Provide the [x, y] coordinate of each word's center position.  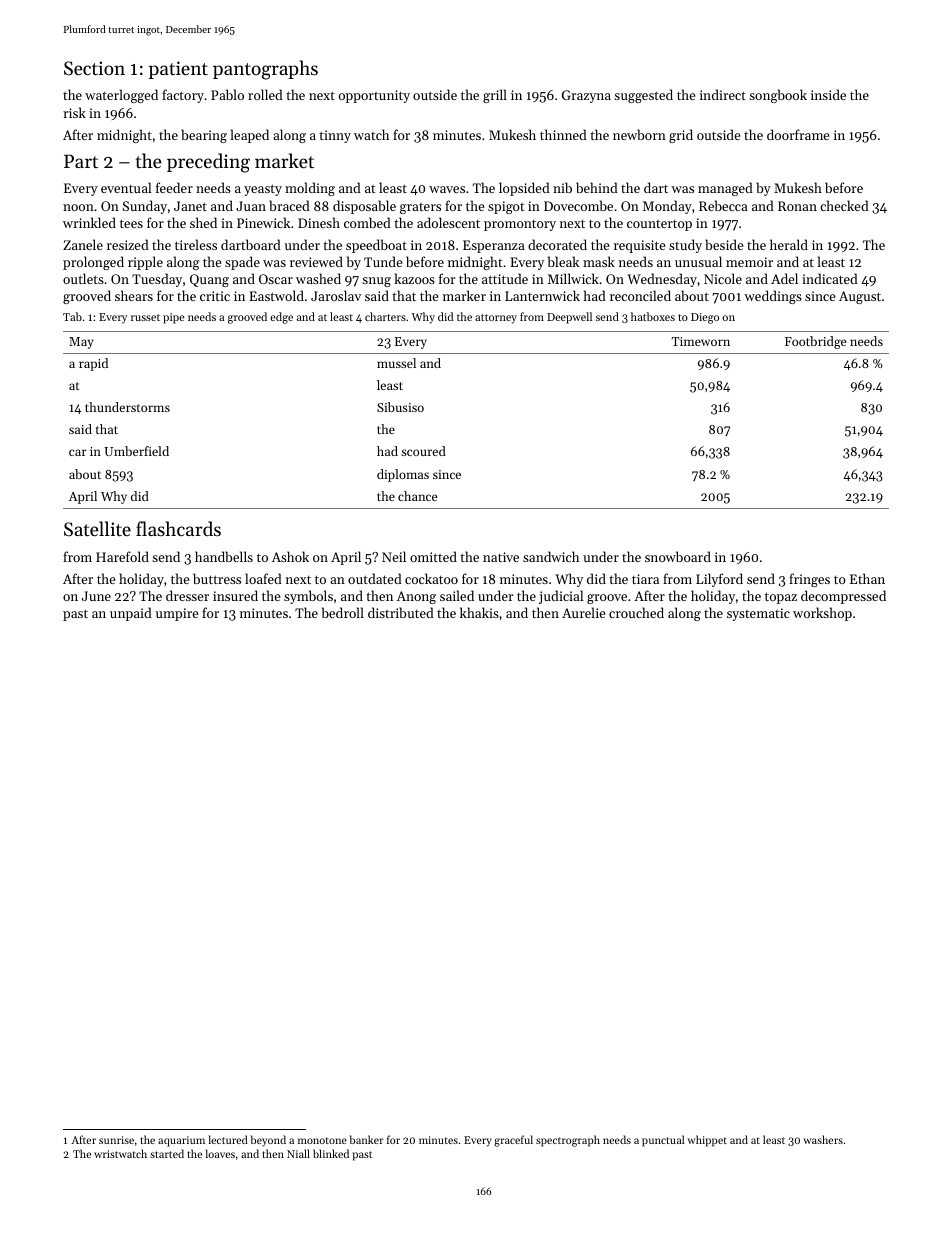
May [81, 343]
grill [495, 96]
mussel [396, 363]
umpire [177, 614]
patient [178, 70]
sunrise [116, 1140]
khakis [479, 612]
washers [823, 1139]
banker [366, 1139]
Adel [784, 278]
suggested [643, 96]
